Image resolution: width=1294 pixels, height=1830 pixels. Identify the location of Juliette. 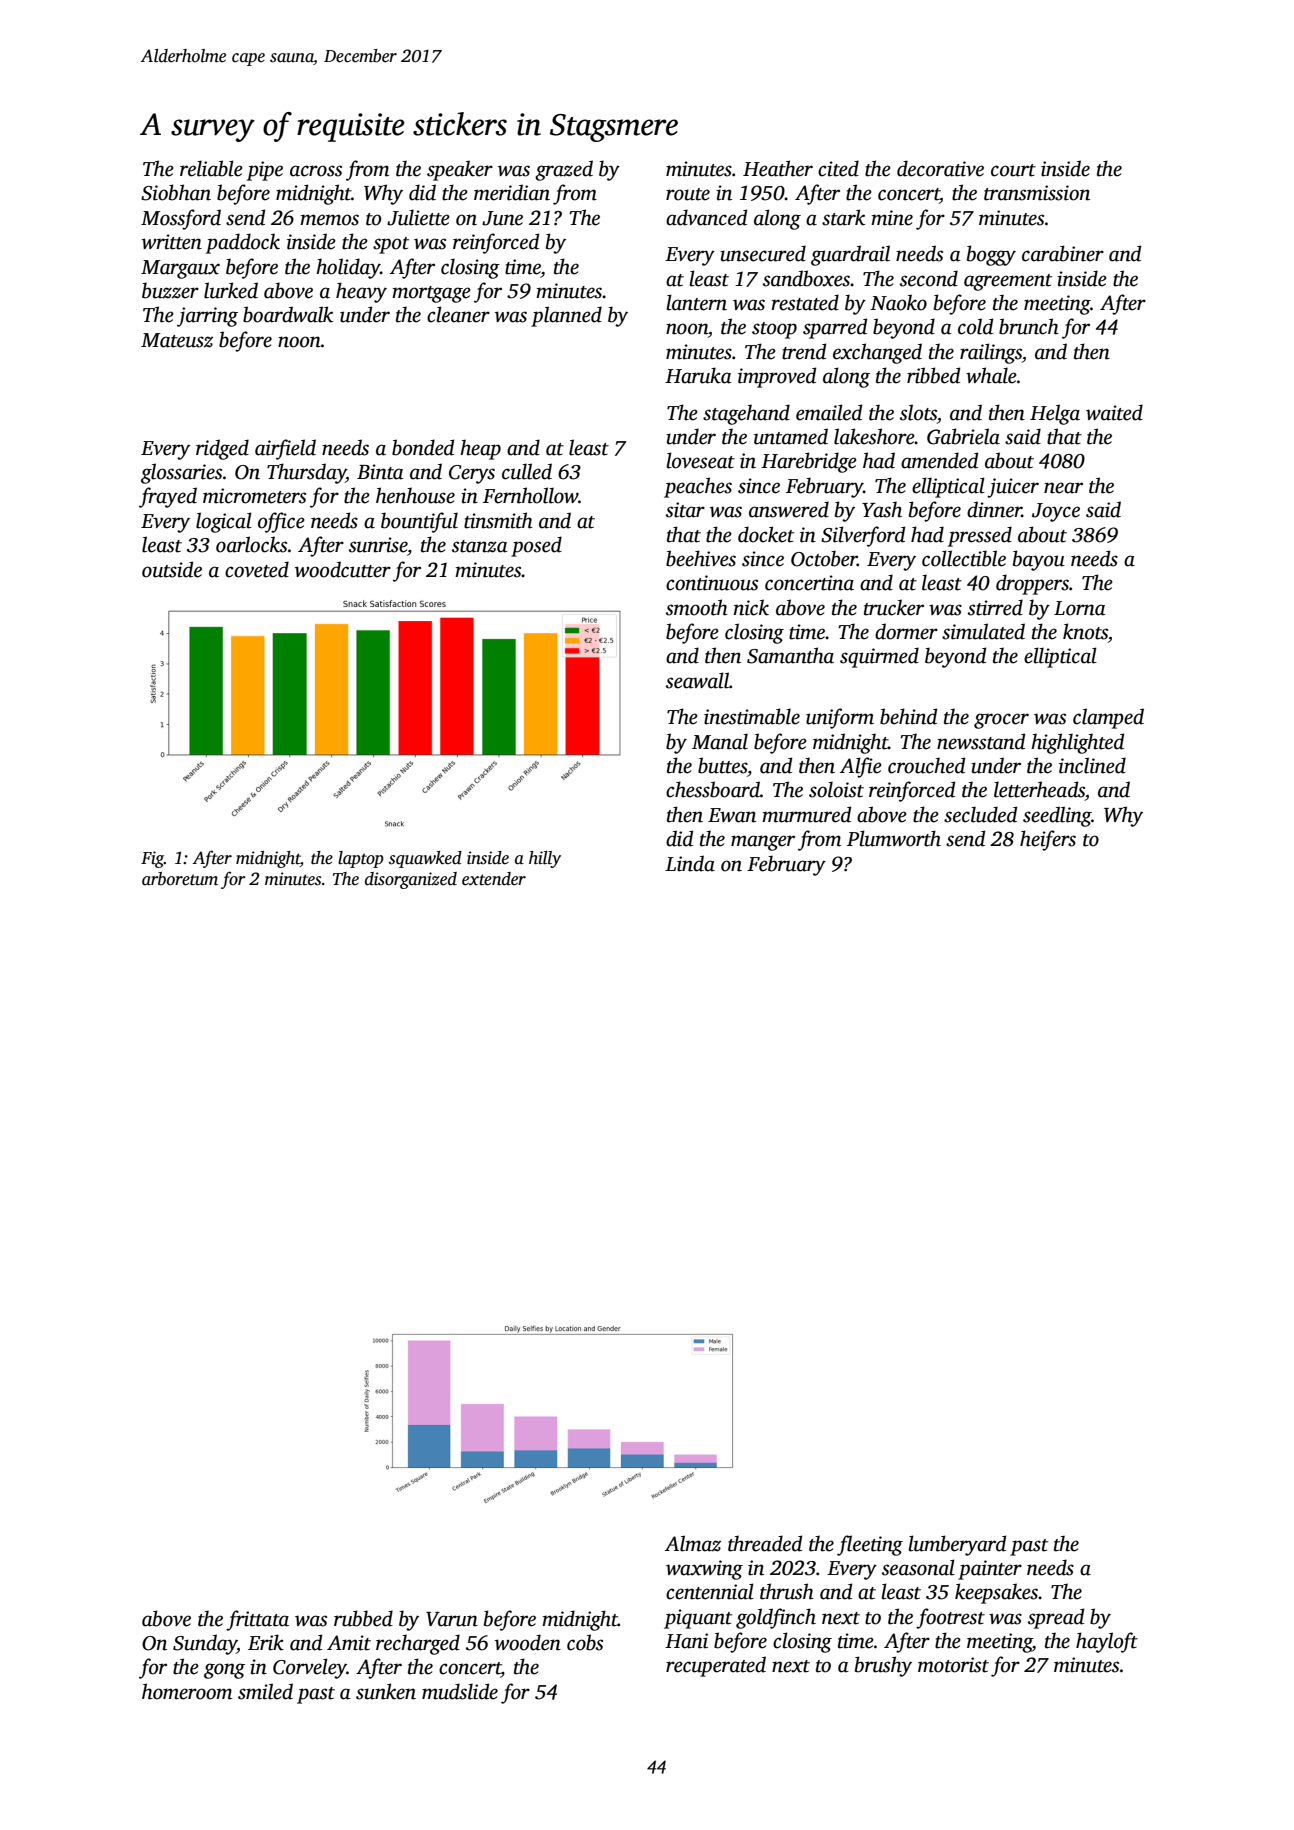
(418, 217).
